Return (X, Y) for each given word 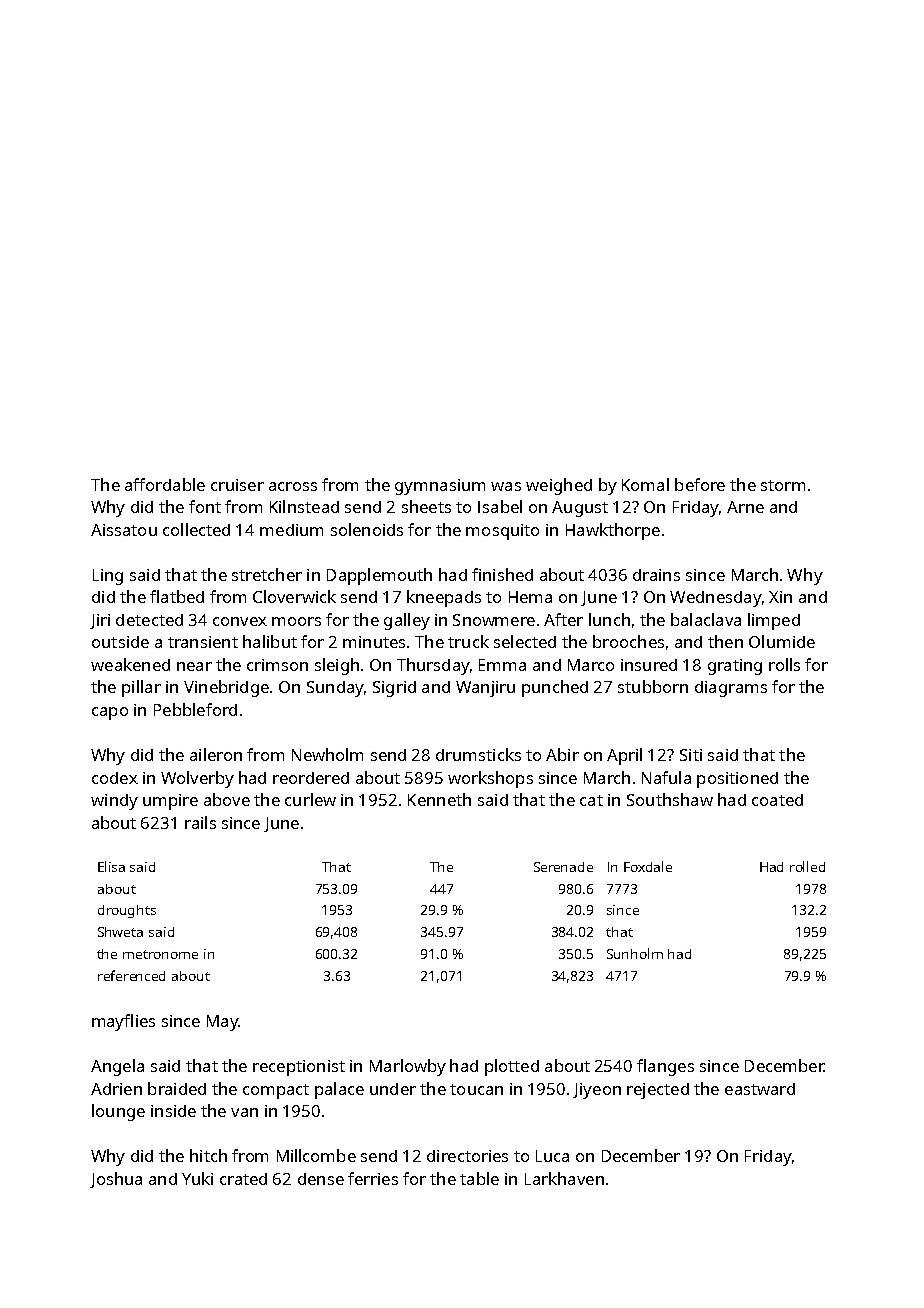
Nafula (666, 777)
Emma (502, 665)
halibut (270, 641)
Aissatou (124, 530)
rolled (807, 866)
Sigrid (394, 689)
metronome (160, 954)
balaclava (706, 619)
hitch (208, 1155)
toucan (476, 1089)
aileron (216, 754)
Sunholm (635, 953)
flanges (665, 1067)
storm (783, 485)
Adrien (116, 1089)
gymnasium (440, 487)
